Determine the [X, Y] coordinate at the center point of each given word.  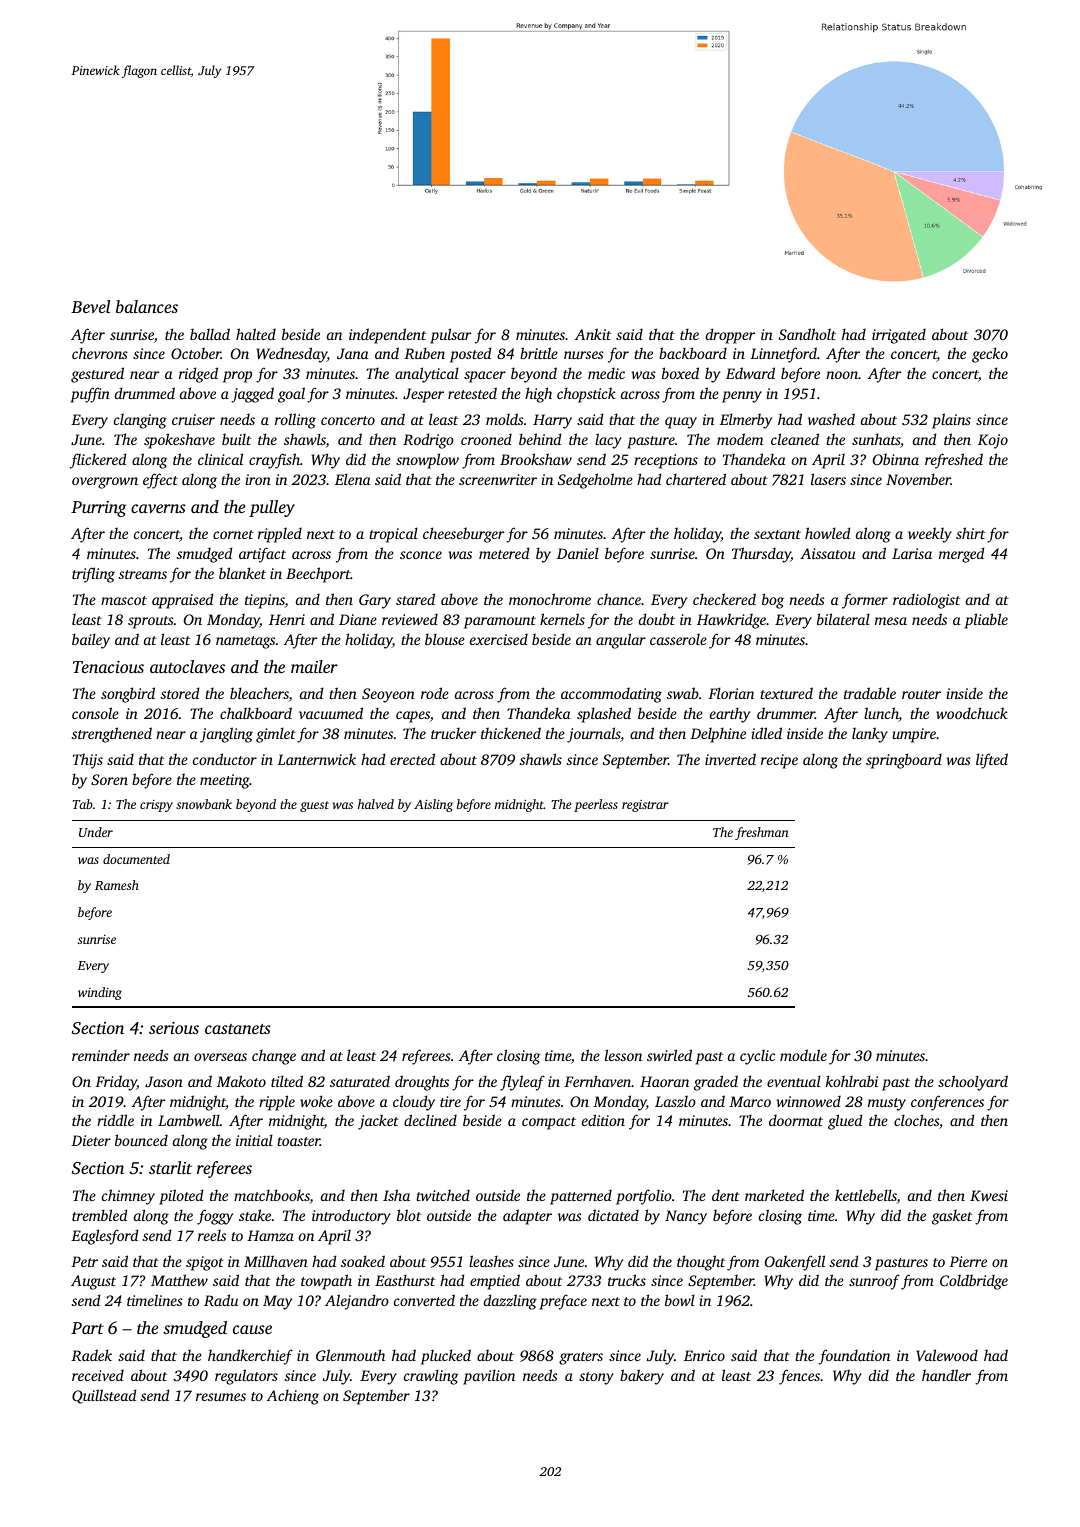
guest [314, 806]
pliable [986, 621]
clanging [140, 421]
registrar [645, 806]
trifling [93, 575]
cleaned [795, 439]
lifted [992, 761]
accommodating [611, 695]
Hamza [270, 1235]
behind [540, 439]
